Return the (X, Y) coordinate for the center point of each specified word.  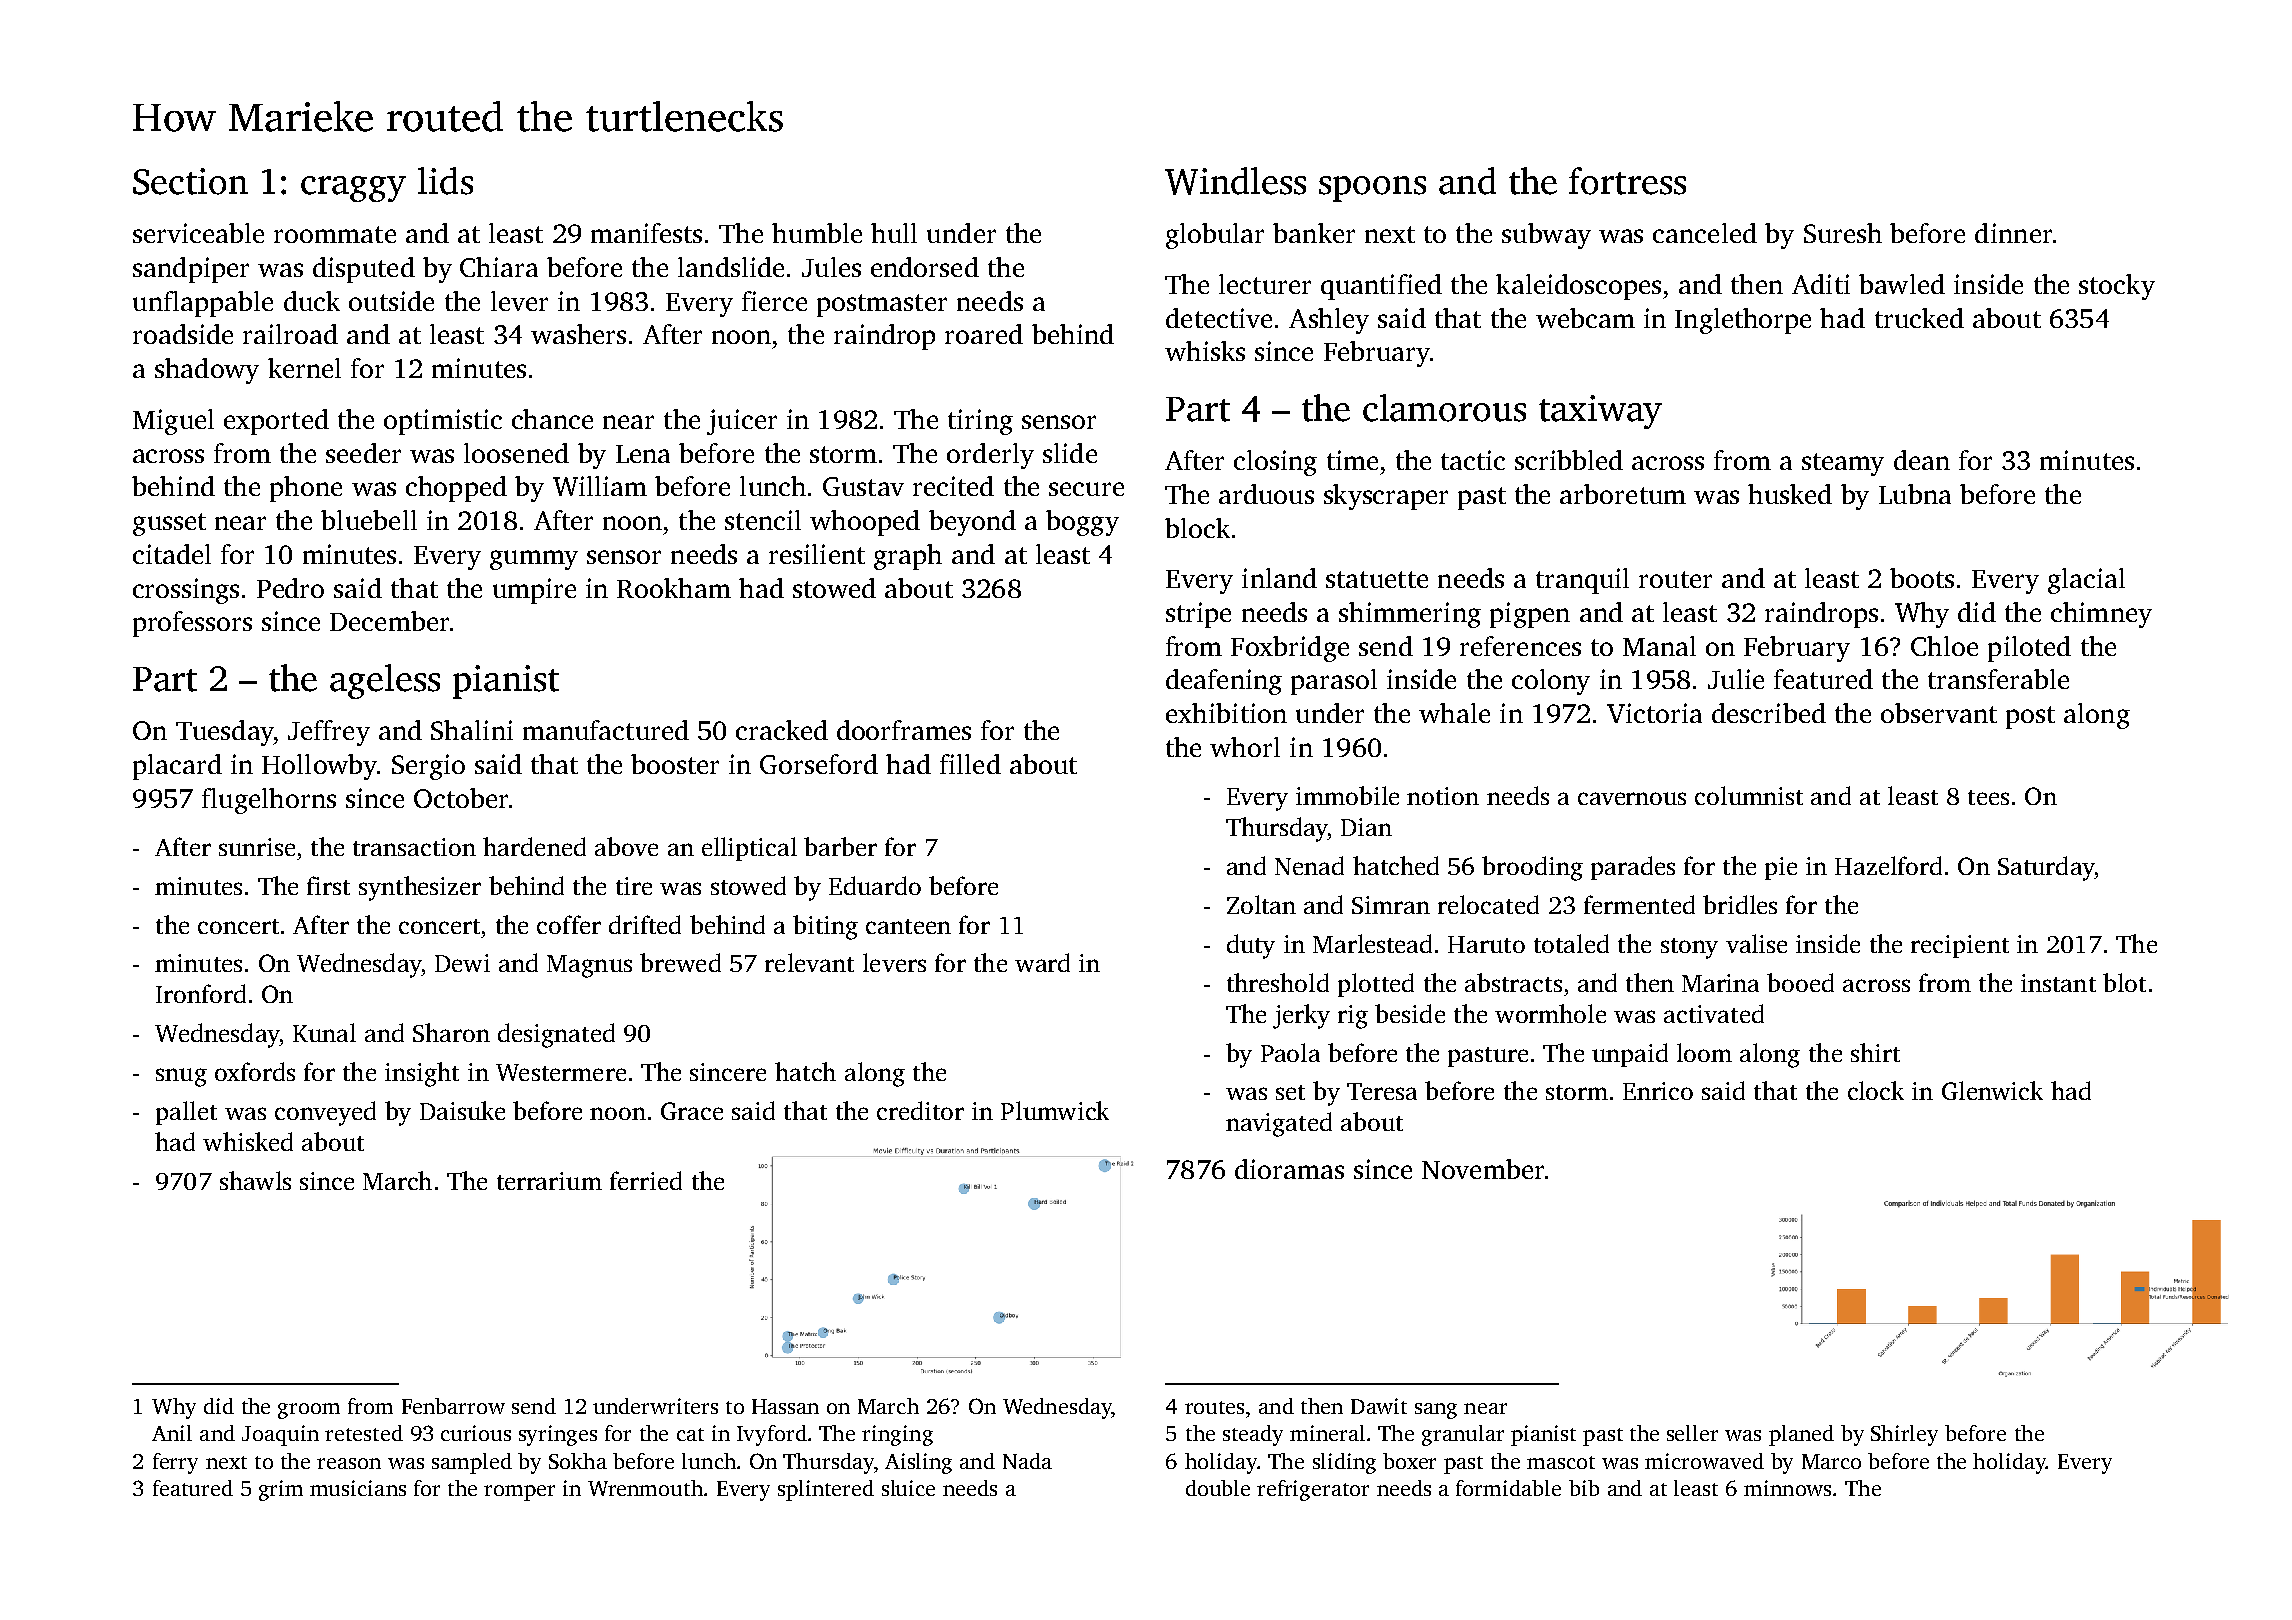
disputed (364, 270)
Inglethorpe (1743, 321)
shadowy (207, 371)
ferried (646, 1180)
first (328, 885)
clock (1876, 1090)
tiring (980, 422)
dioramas (1289, 1169)
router (1675, 579)
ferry (175, 1463)
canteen (908, 926)
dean (1922, 460)
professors (192, 624)
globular (1215, 236)
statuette (1377, 579)
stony (1689, 948)
